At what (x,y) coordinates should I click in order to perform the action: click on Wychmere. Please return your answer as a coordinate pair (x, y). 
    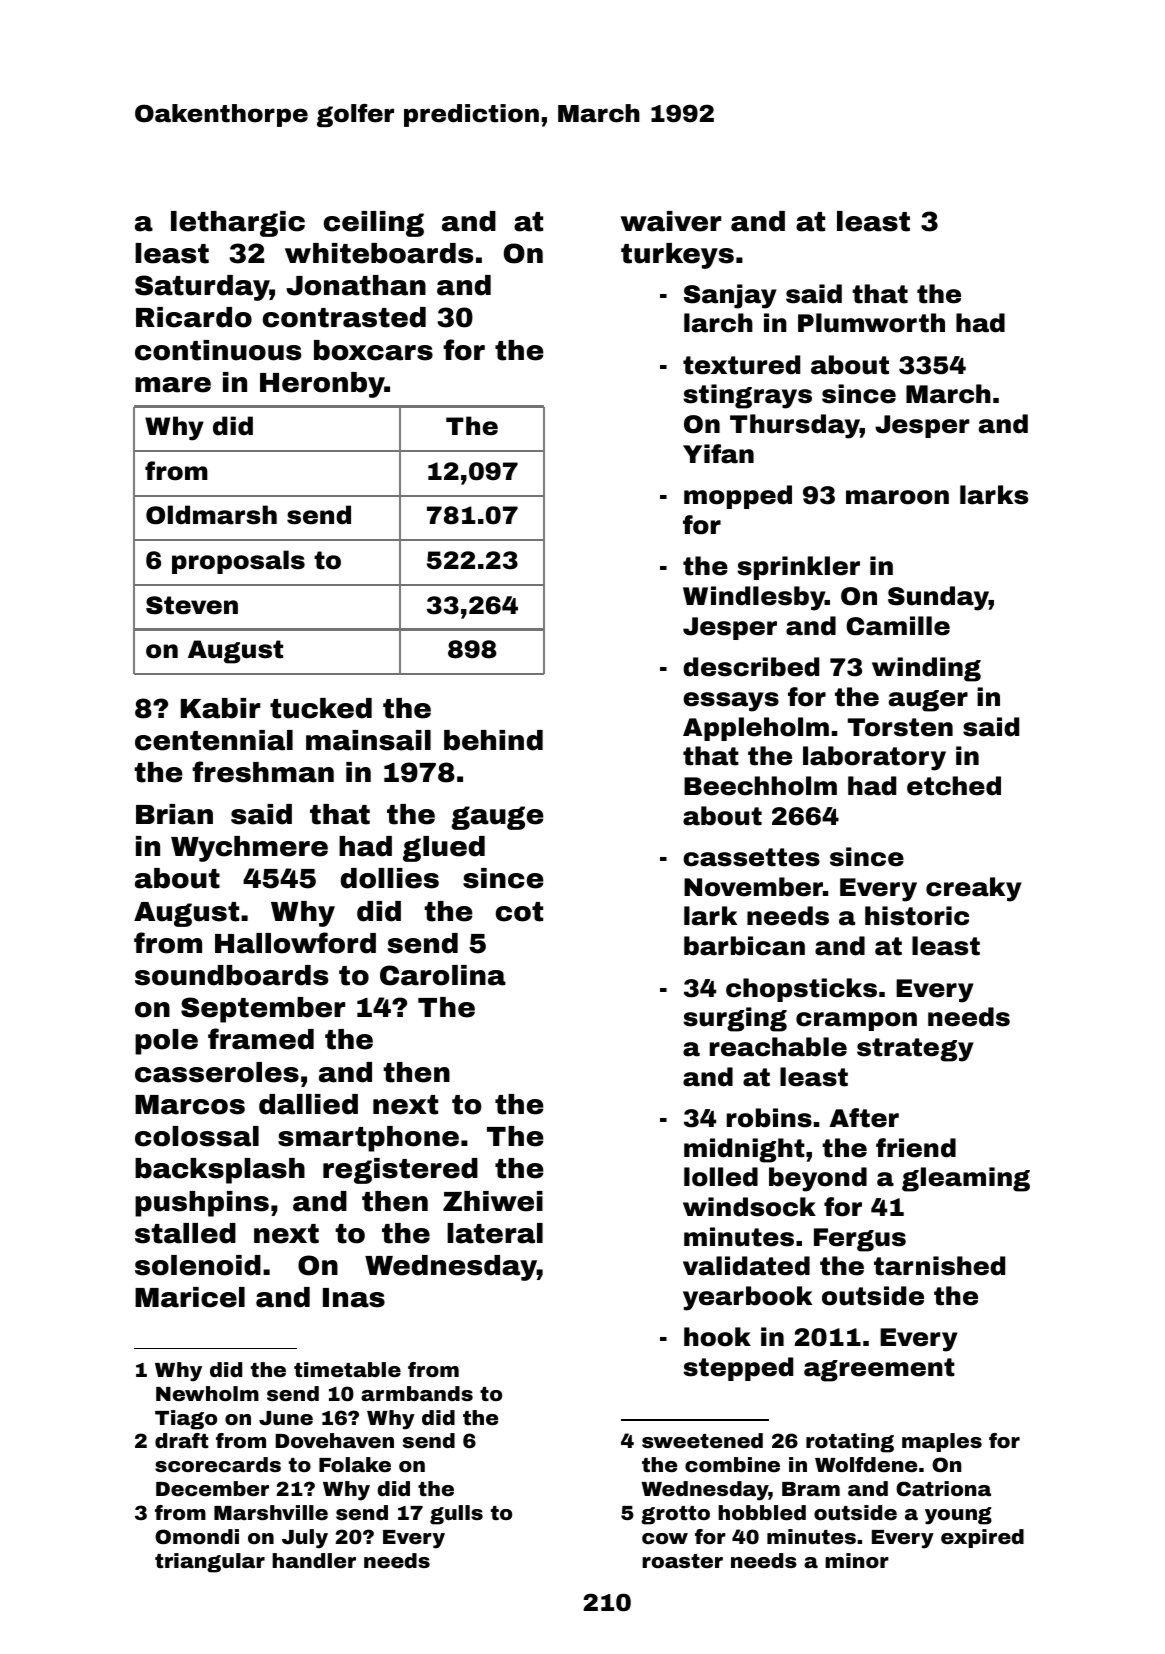
    Looking at the image, I should click on (249, 849).
